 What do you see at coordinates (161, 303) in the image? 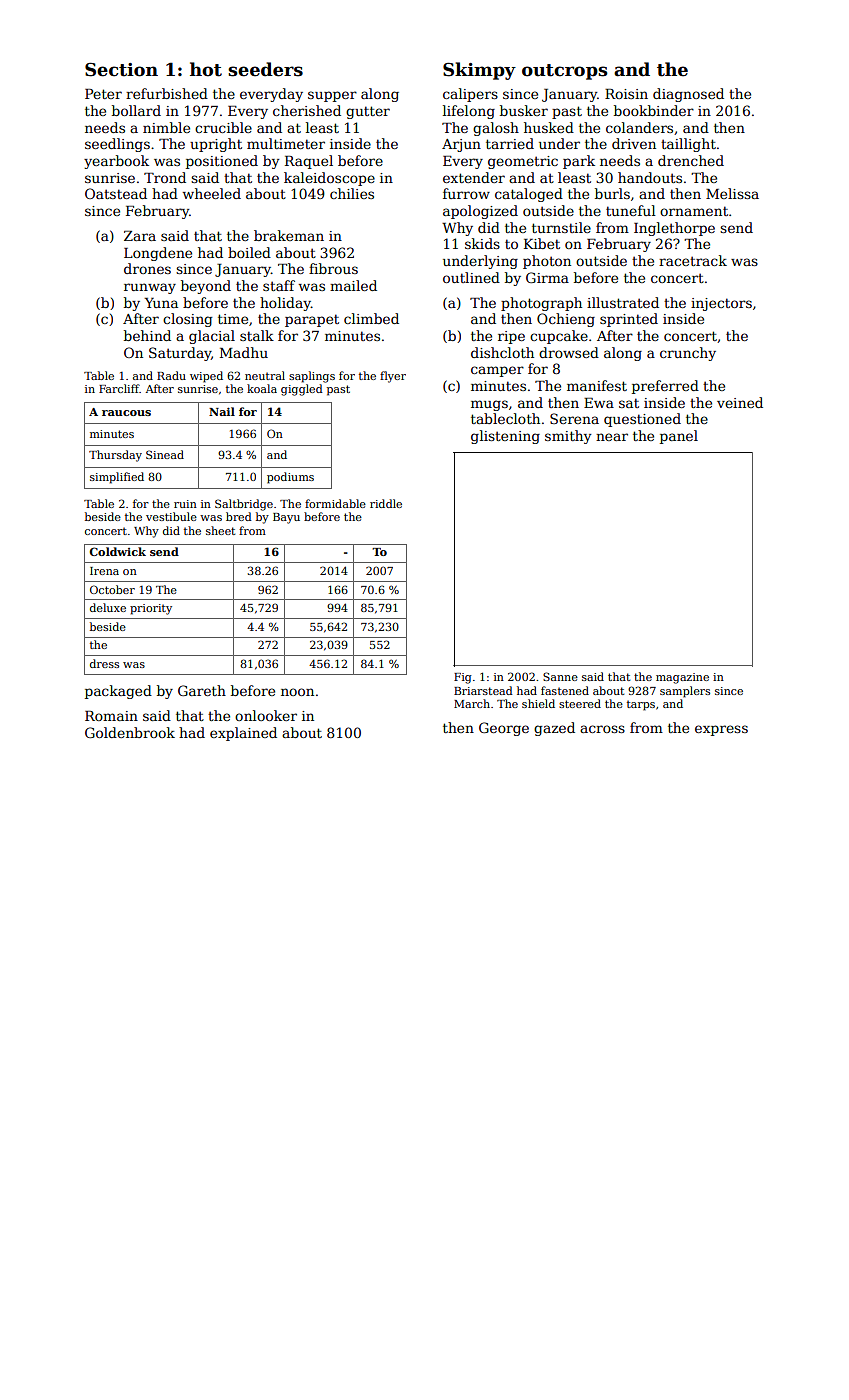
I see `Yuna` at bounding box center [161, 303].
